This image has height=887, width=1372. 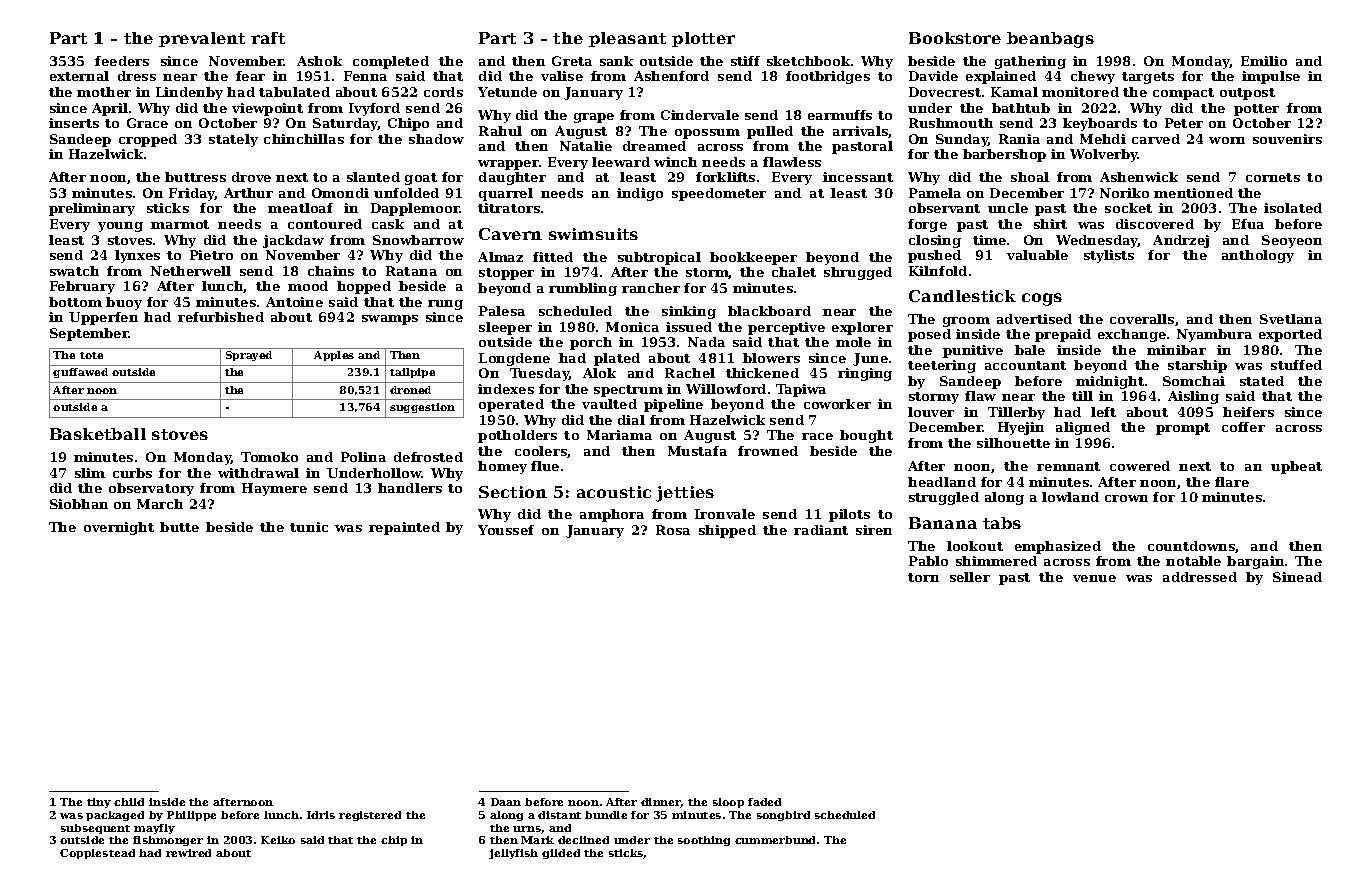 What do you see at coordinates (775, 840) in the image?
I see `cummerbund` at bounding box center [775, 840].
